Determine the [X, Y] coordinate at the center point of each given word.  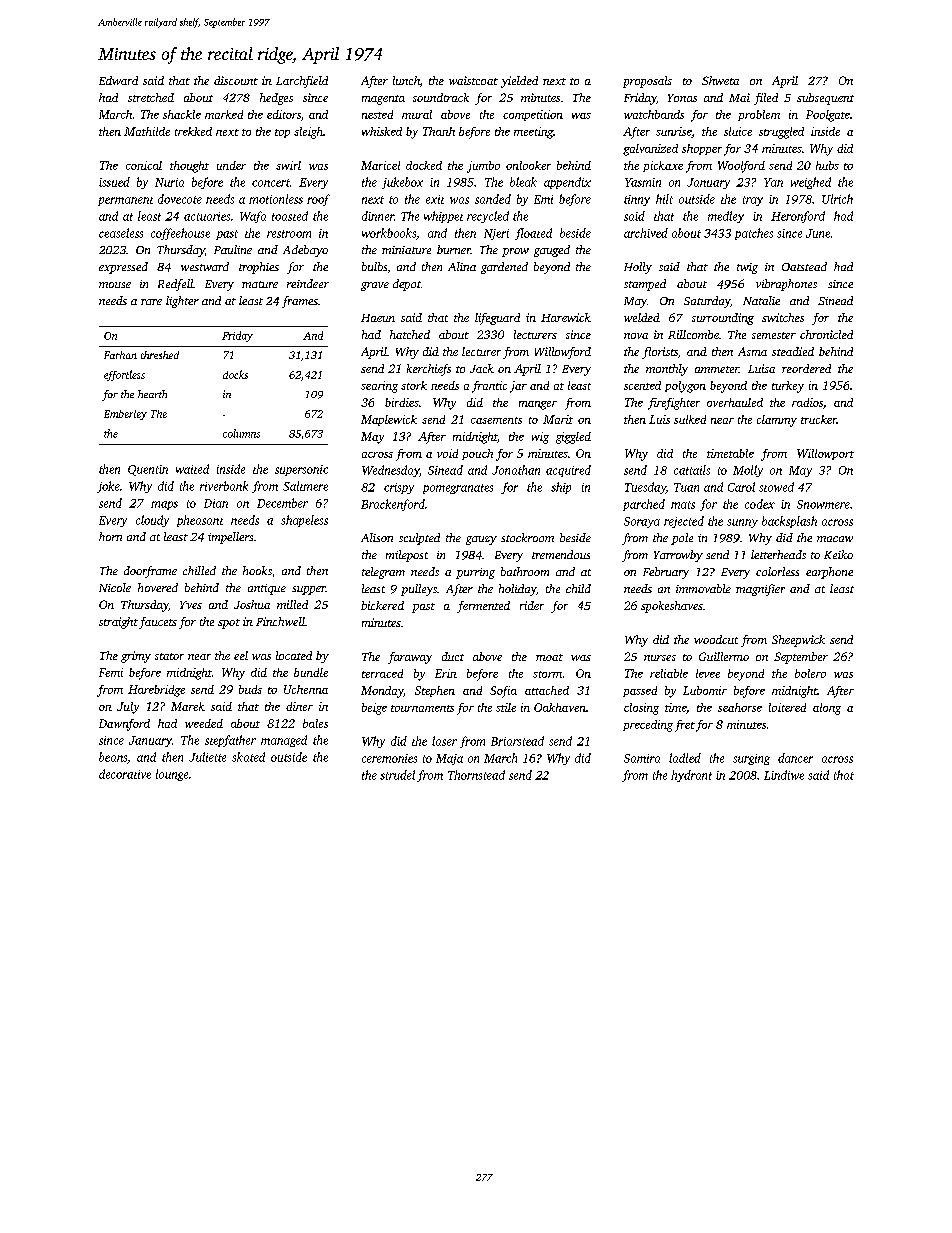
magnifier [760, 590]
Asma [752, 351]
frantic [489, 387]
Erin [446, 673]
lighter [182, 302]
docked [424, 165]
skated [248, 757]
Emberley [125, 415]
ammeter [717, 369]
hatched [410, 334]
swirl [288, 165]
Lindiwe [784, 775]
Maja [449, 759]
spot [229, 624]
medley [726, 217]
